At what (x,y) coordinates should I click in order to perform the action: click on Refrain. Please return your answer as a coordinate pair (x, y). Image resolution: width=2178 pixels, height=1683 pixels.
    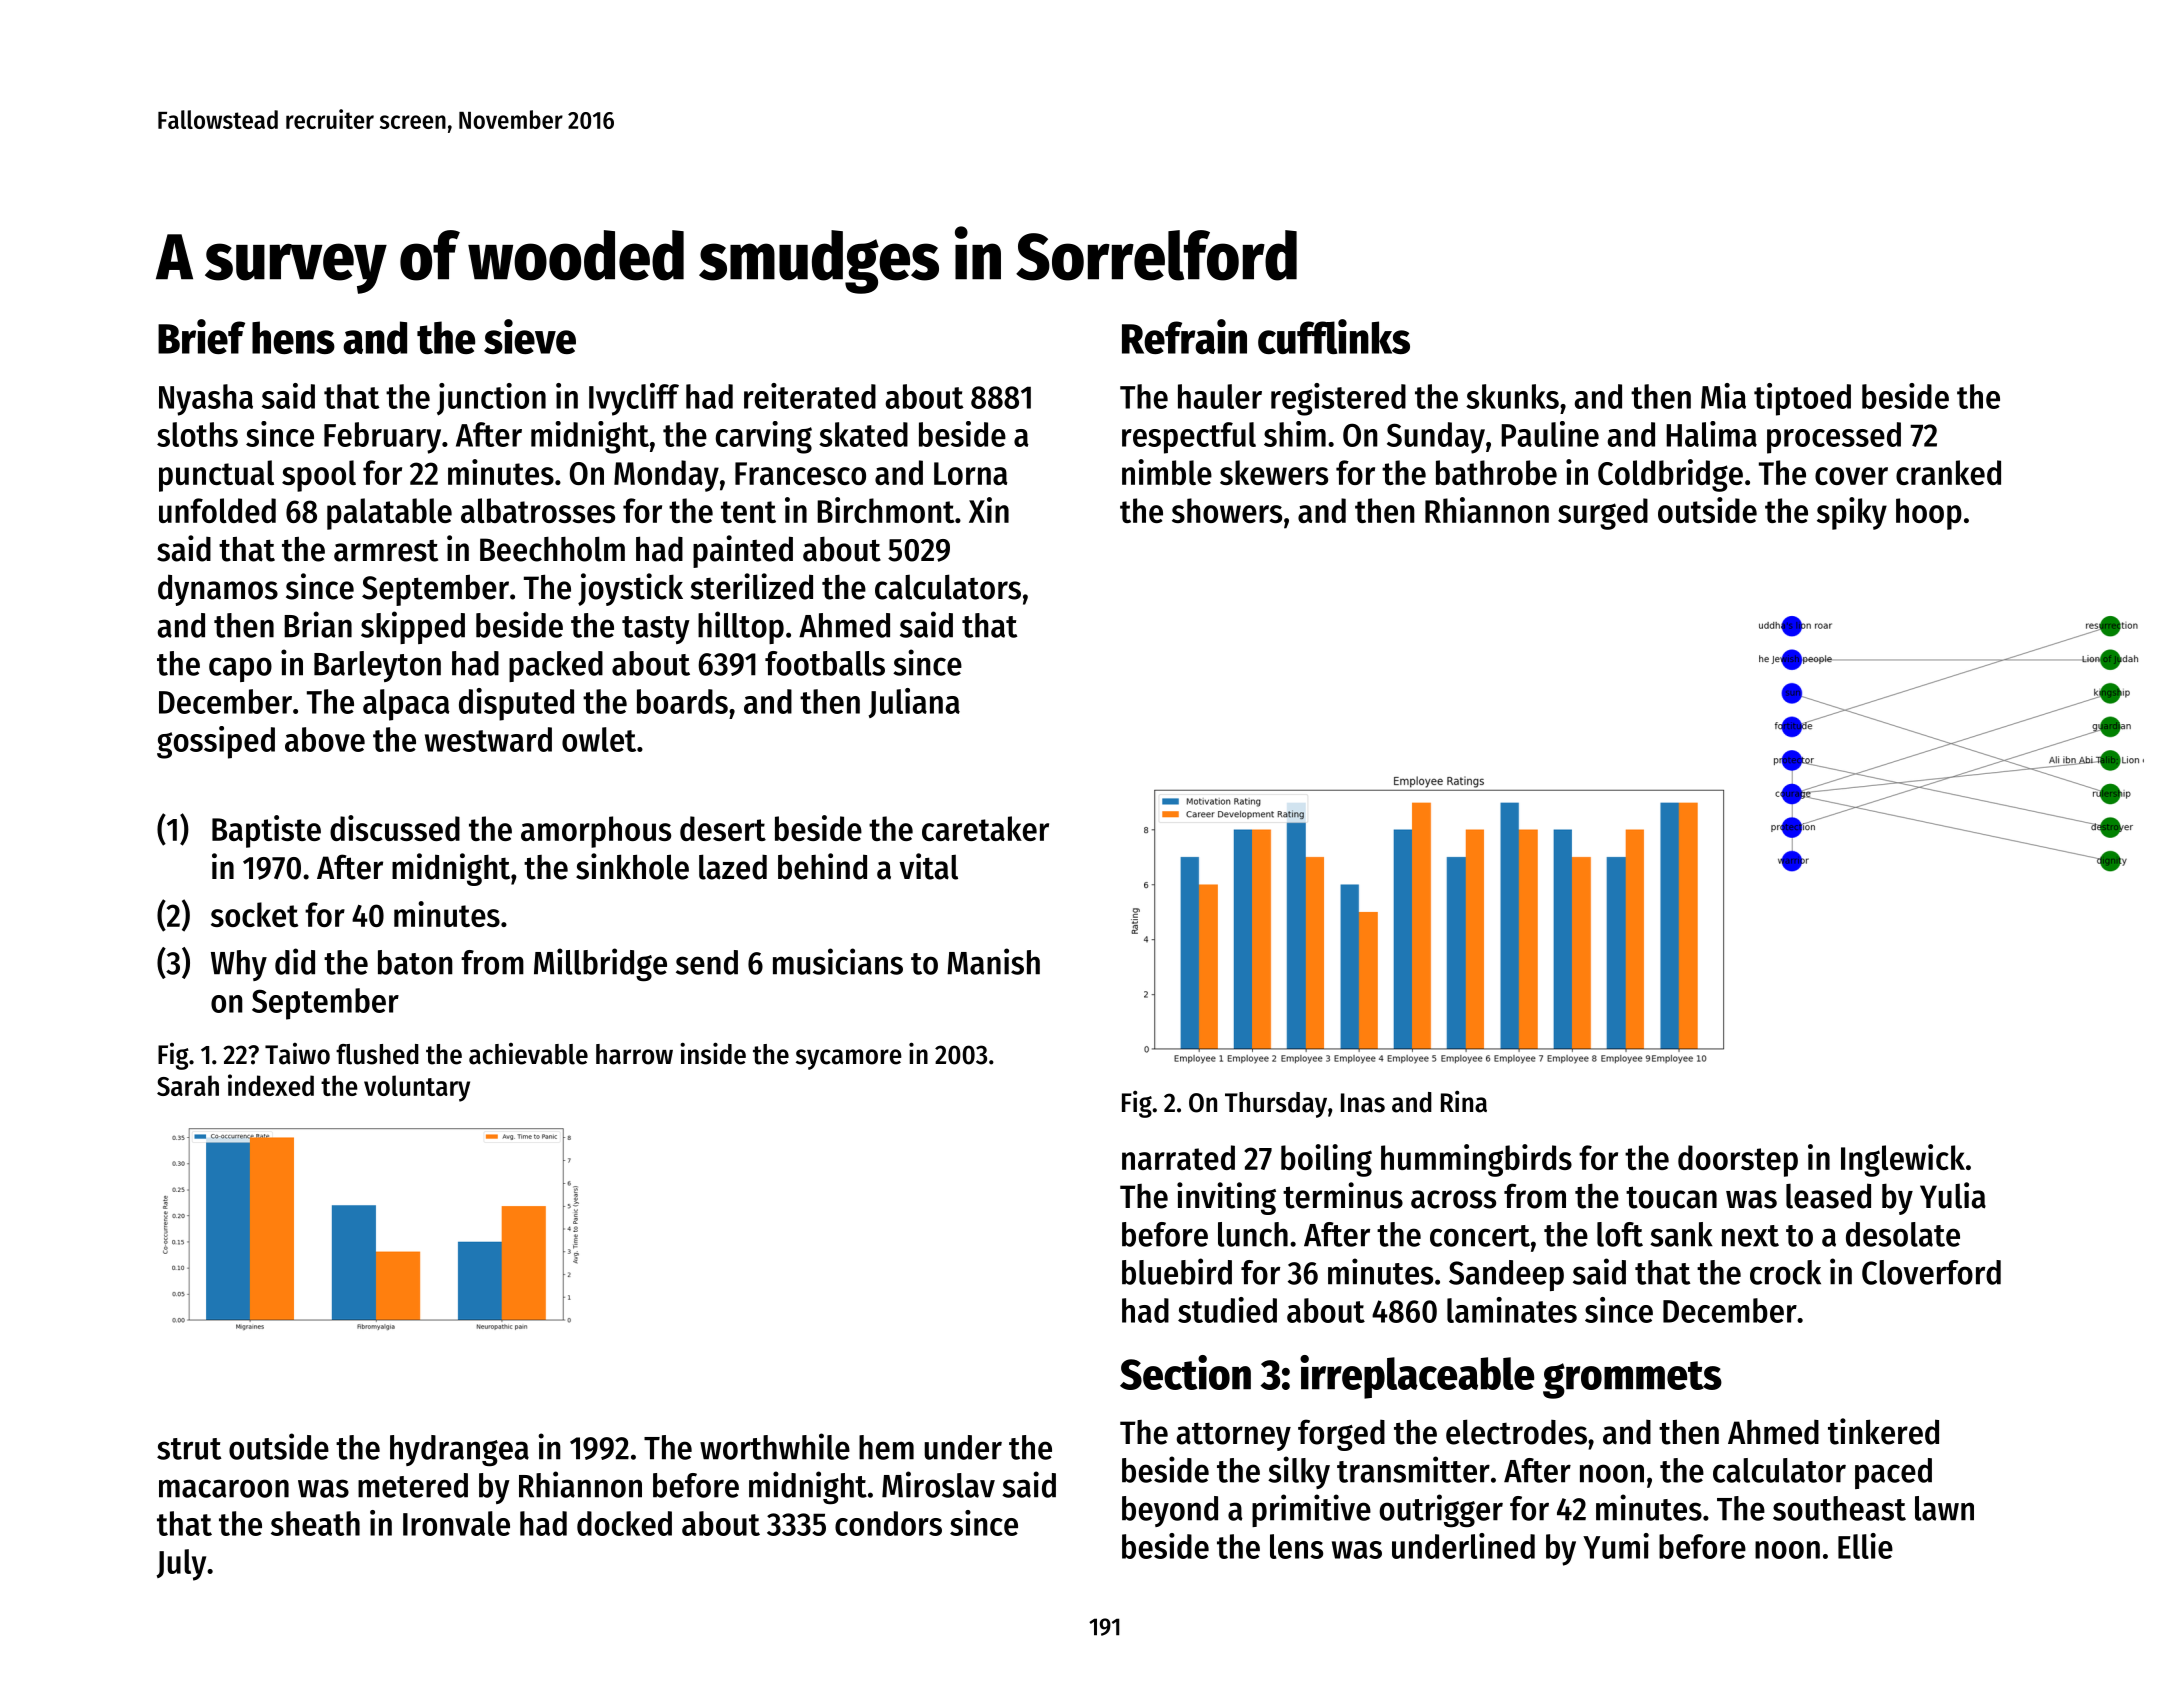
    Looking at the image, I should click on (1184, 336).
